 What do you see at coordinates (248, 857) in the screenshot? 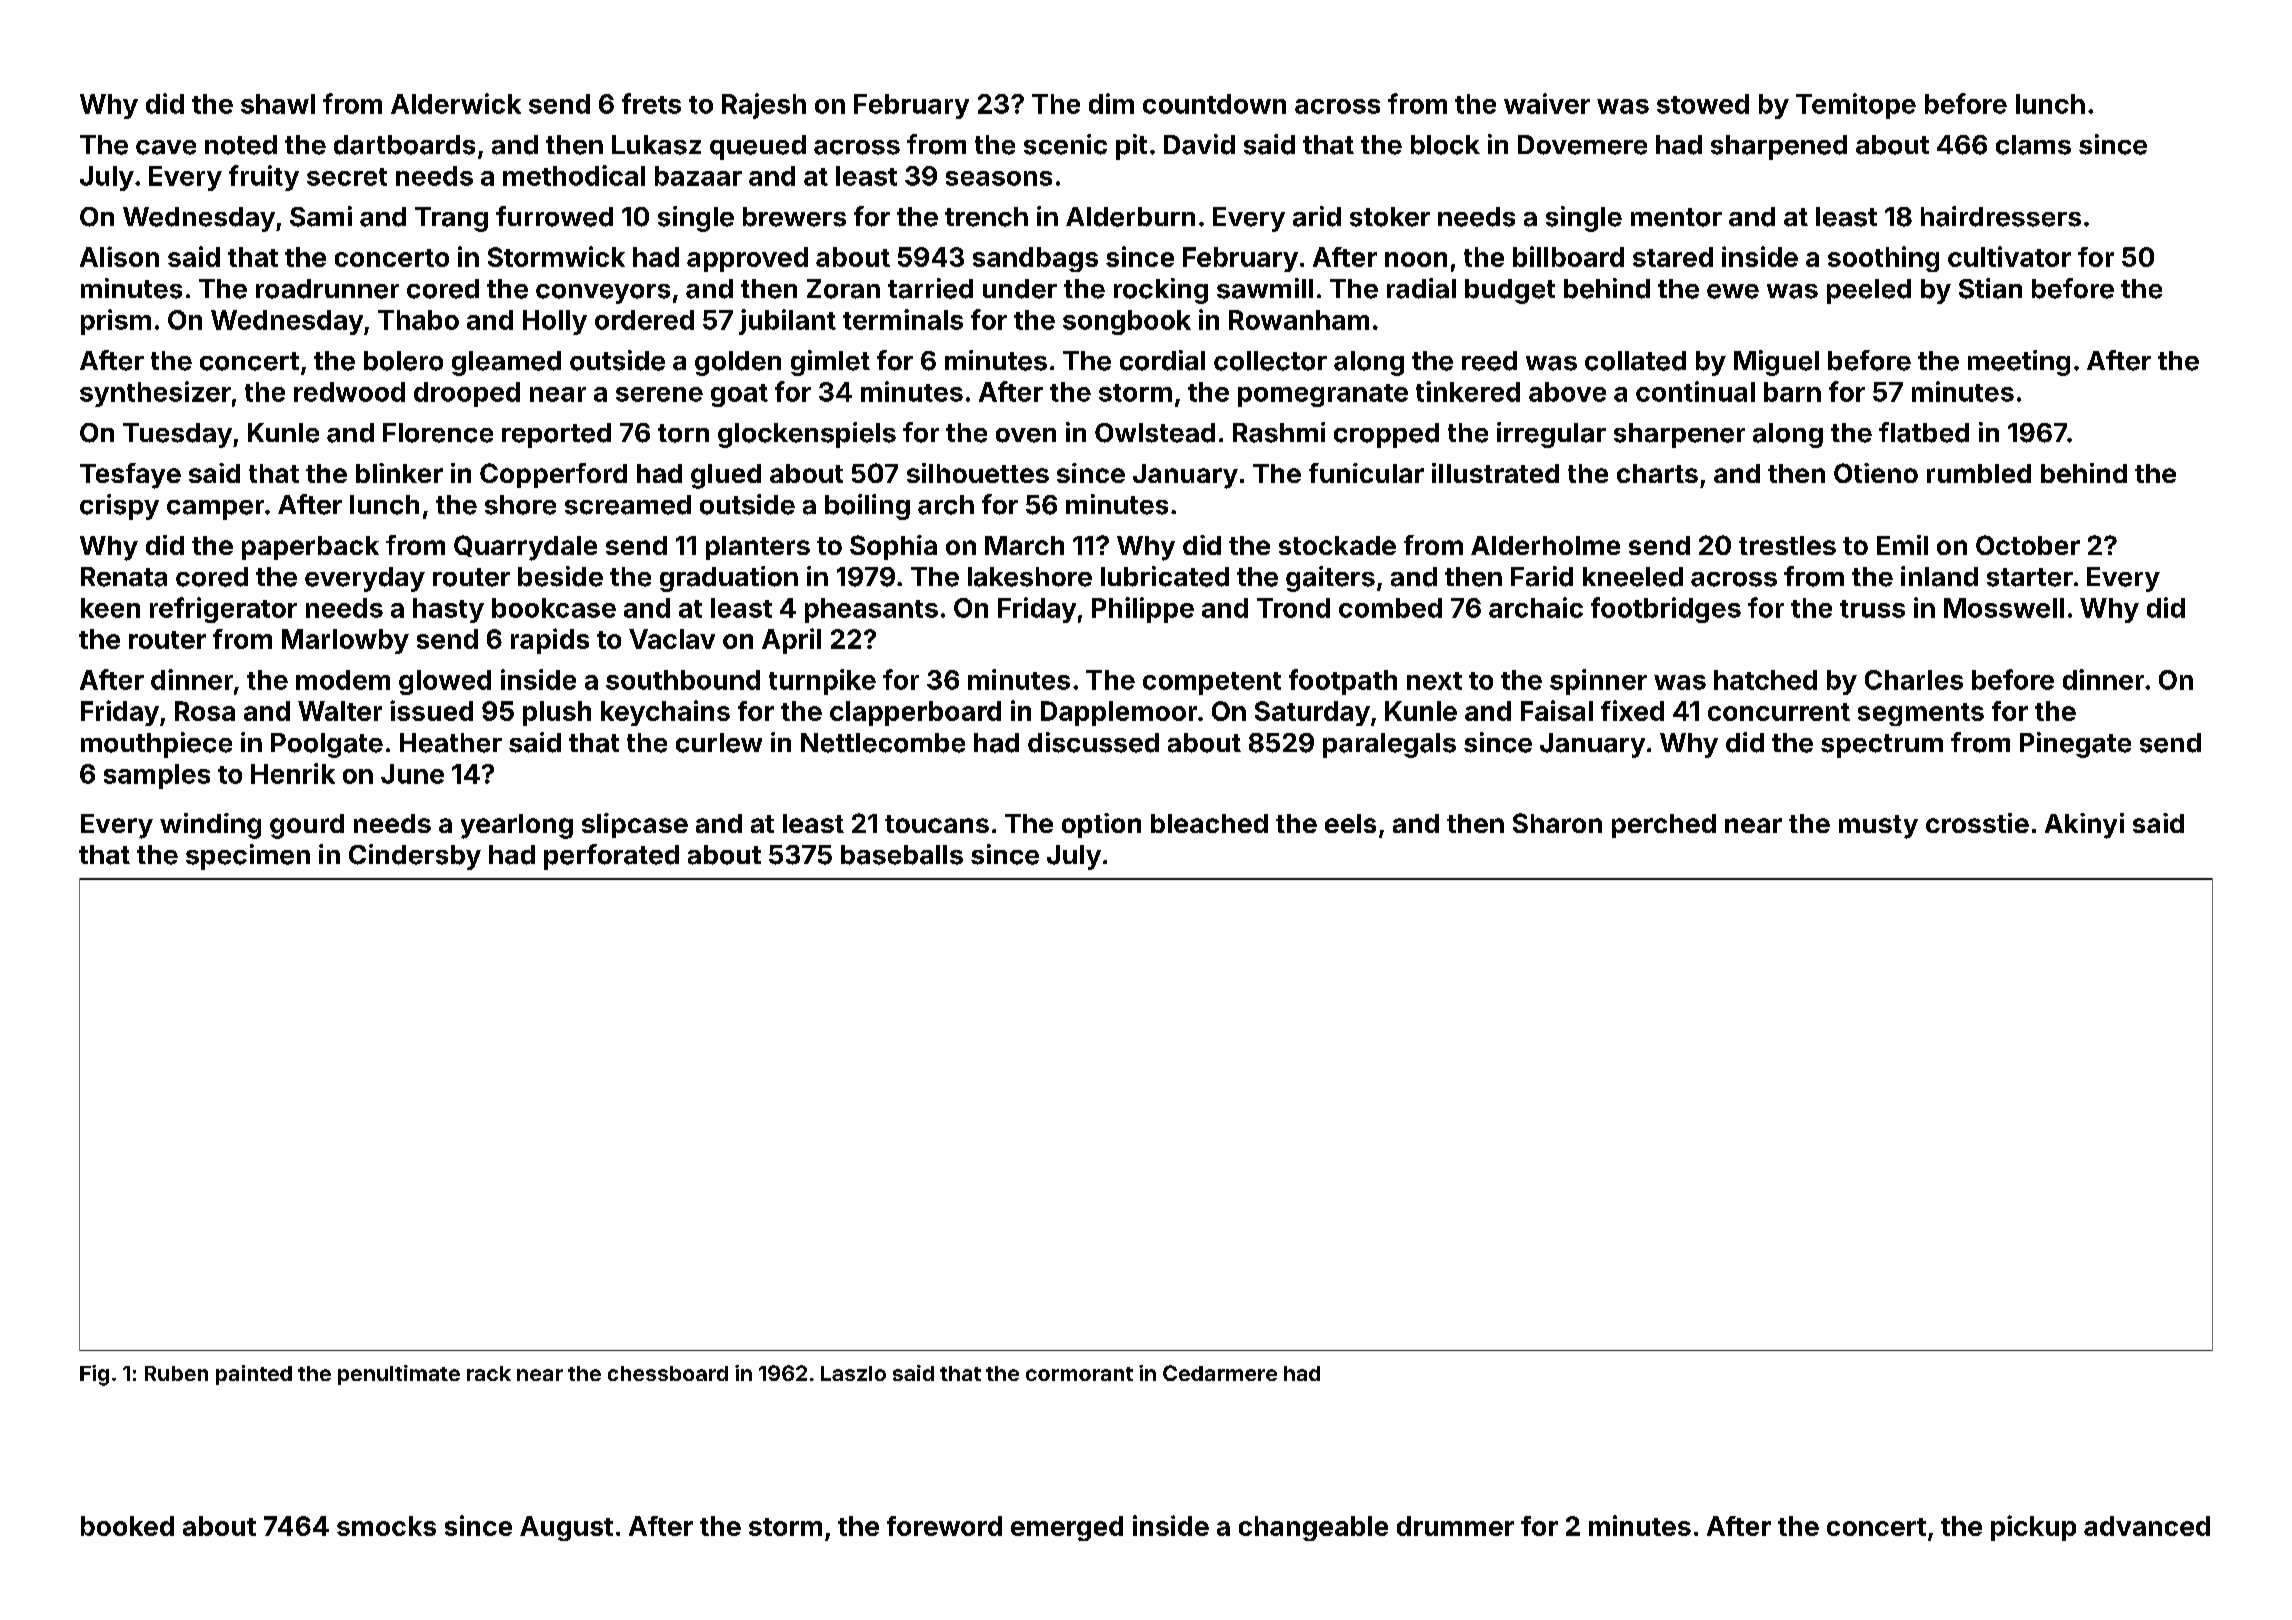
I see `specimen` at bounding box center [248, 857].
